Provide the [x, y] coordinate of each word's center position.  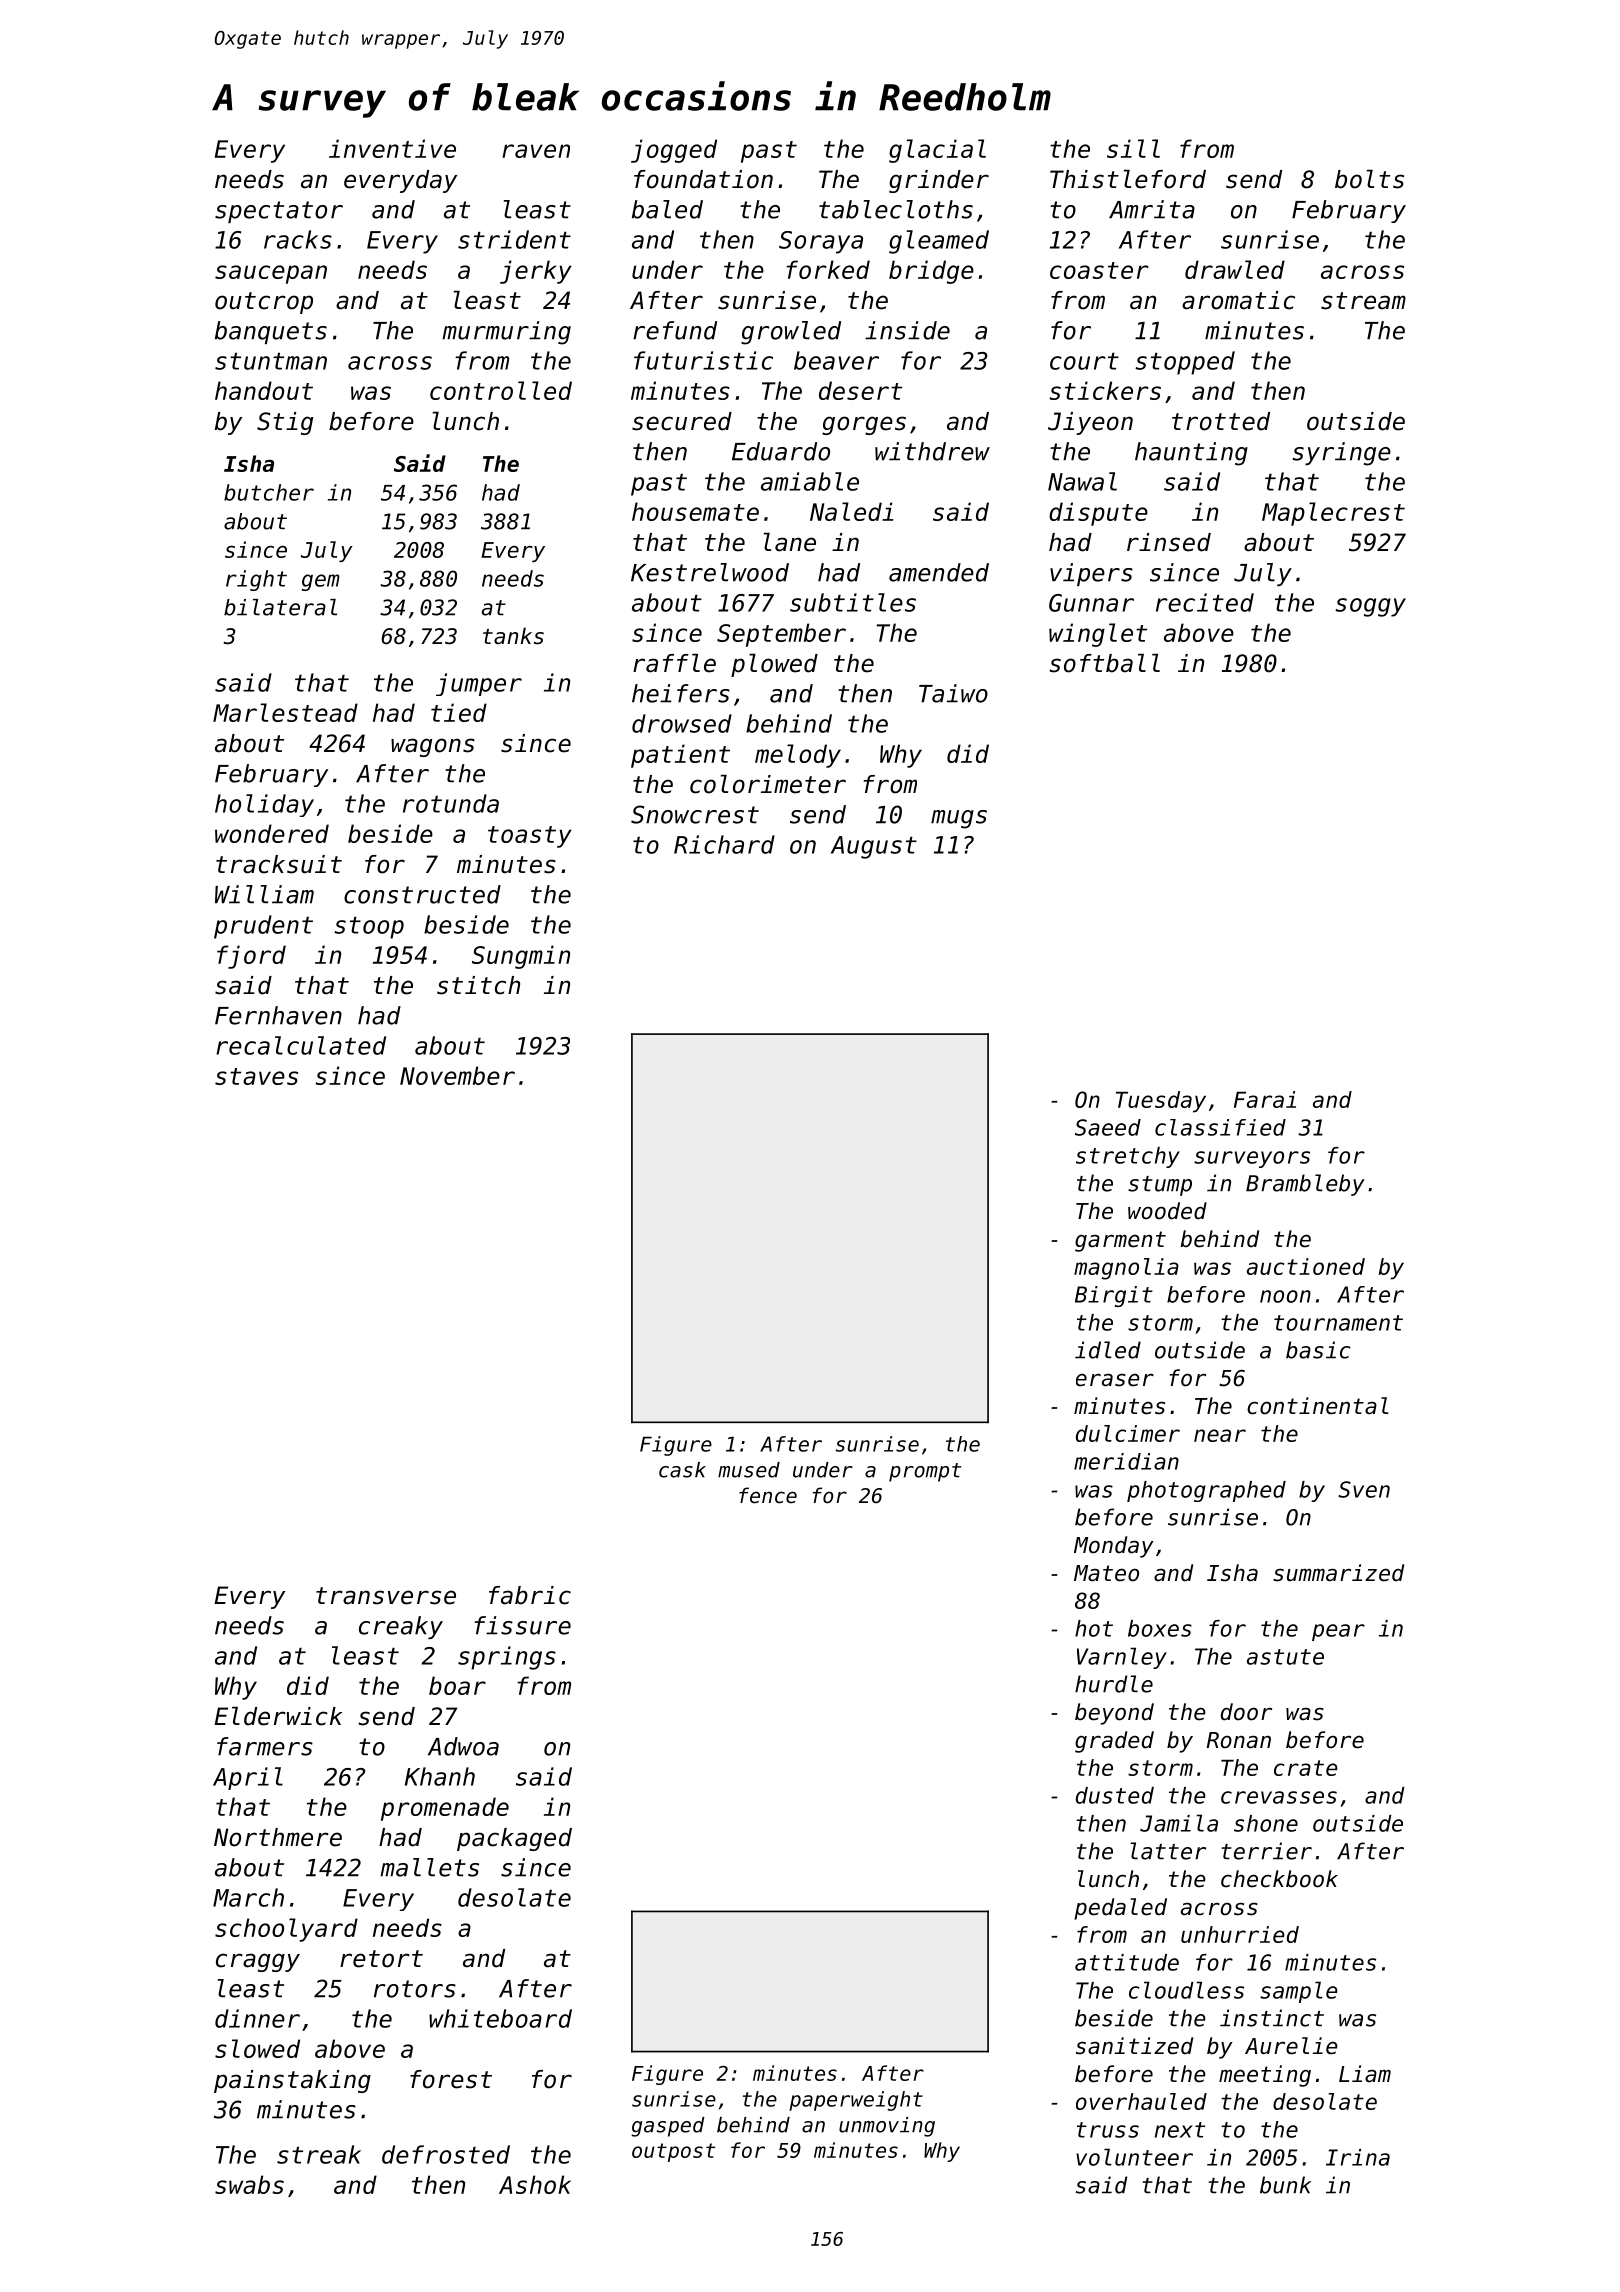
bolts [1369, 179]
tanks [513, 636]
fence [768, 1495]
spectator [279, 212]
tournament [1338, 1323]
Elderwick [278, 1716]
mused [749, 1470]
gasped [668, 2127]
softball [1105, 663]
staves [256, 1076]
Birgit [1114, 1296]
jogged [674, 151]
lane [790, 542]
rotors [415, 1989]
